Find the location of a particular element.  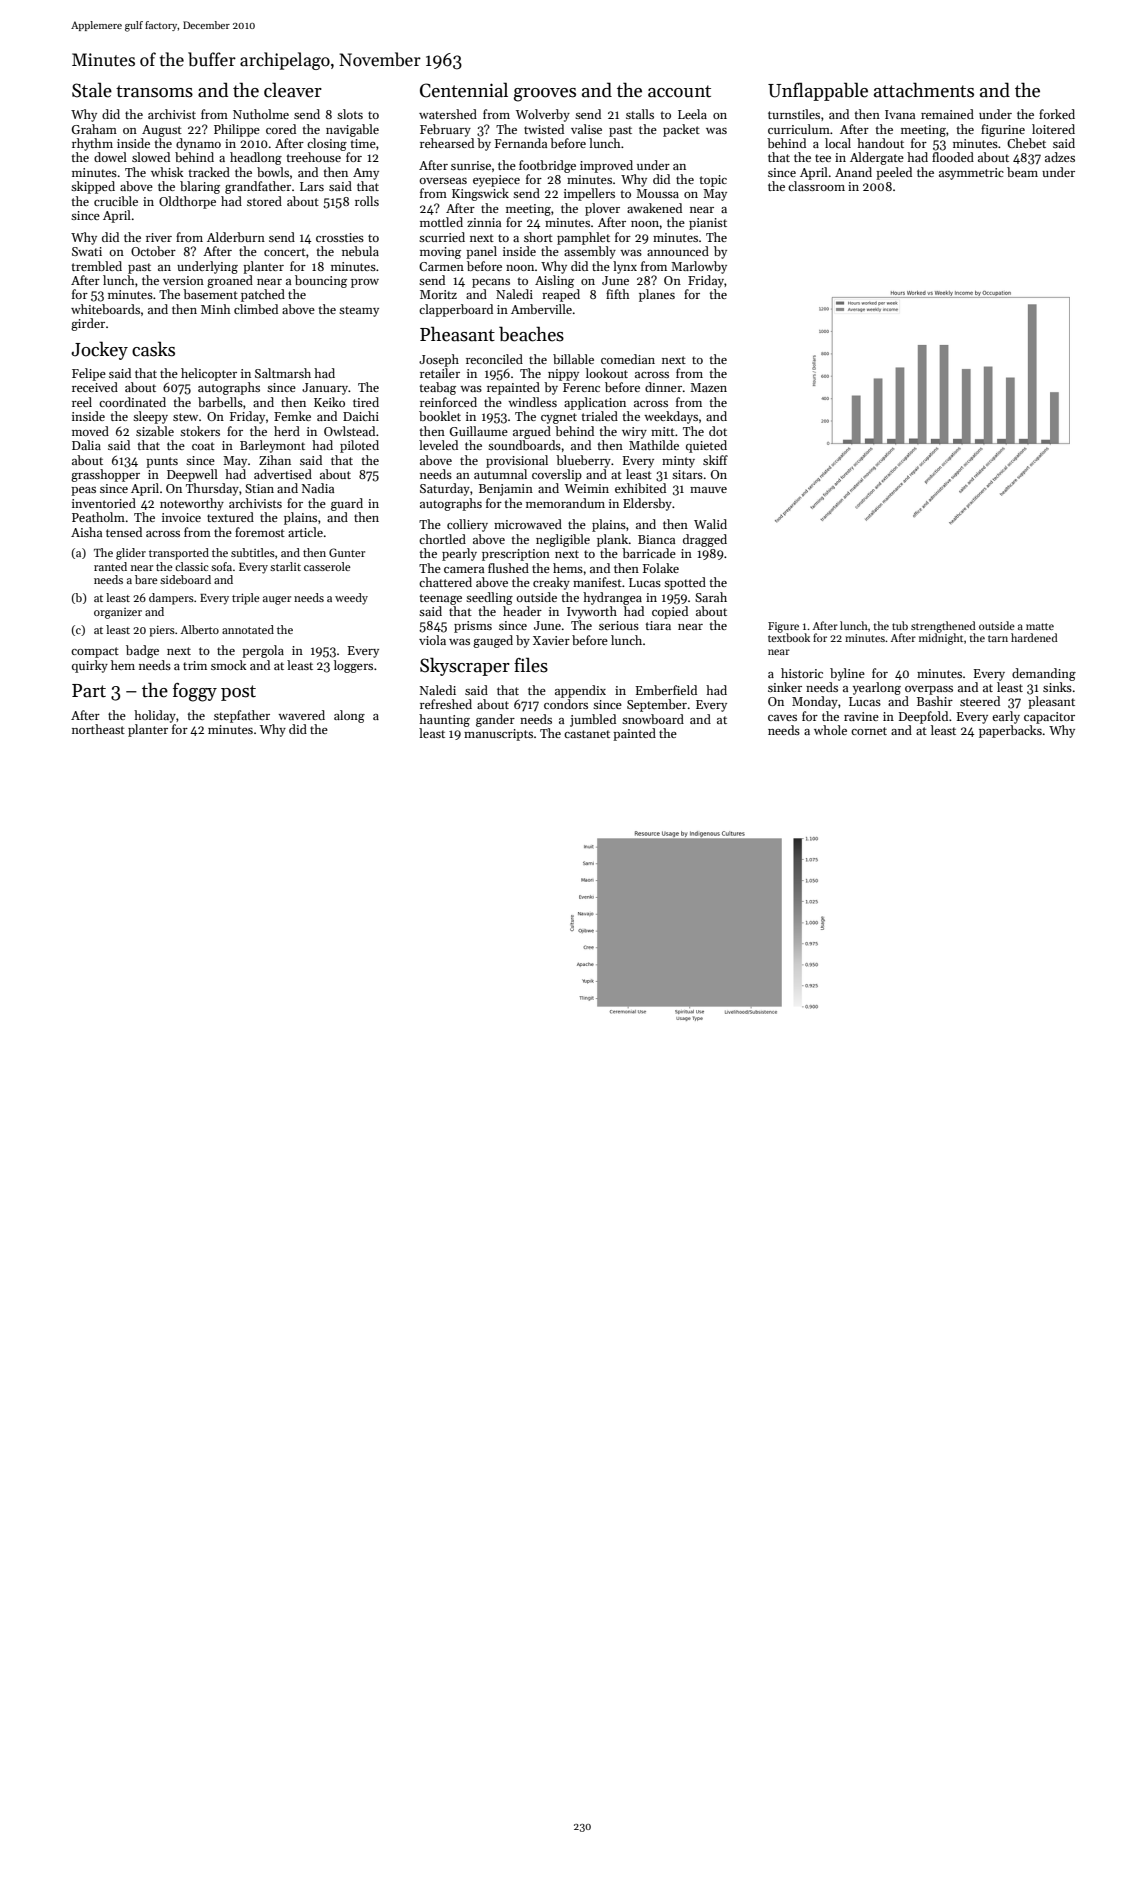

basement is located at coordinates (210, 294).
